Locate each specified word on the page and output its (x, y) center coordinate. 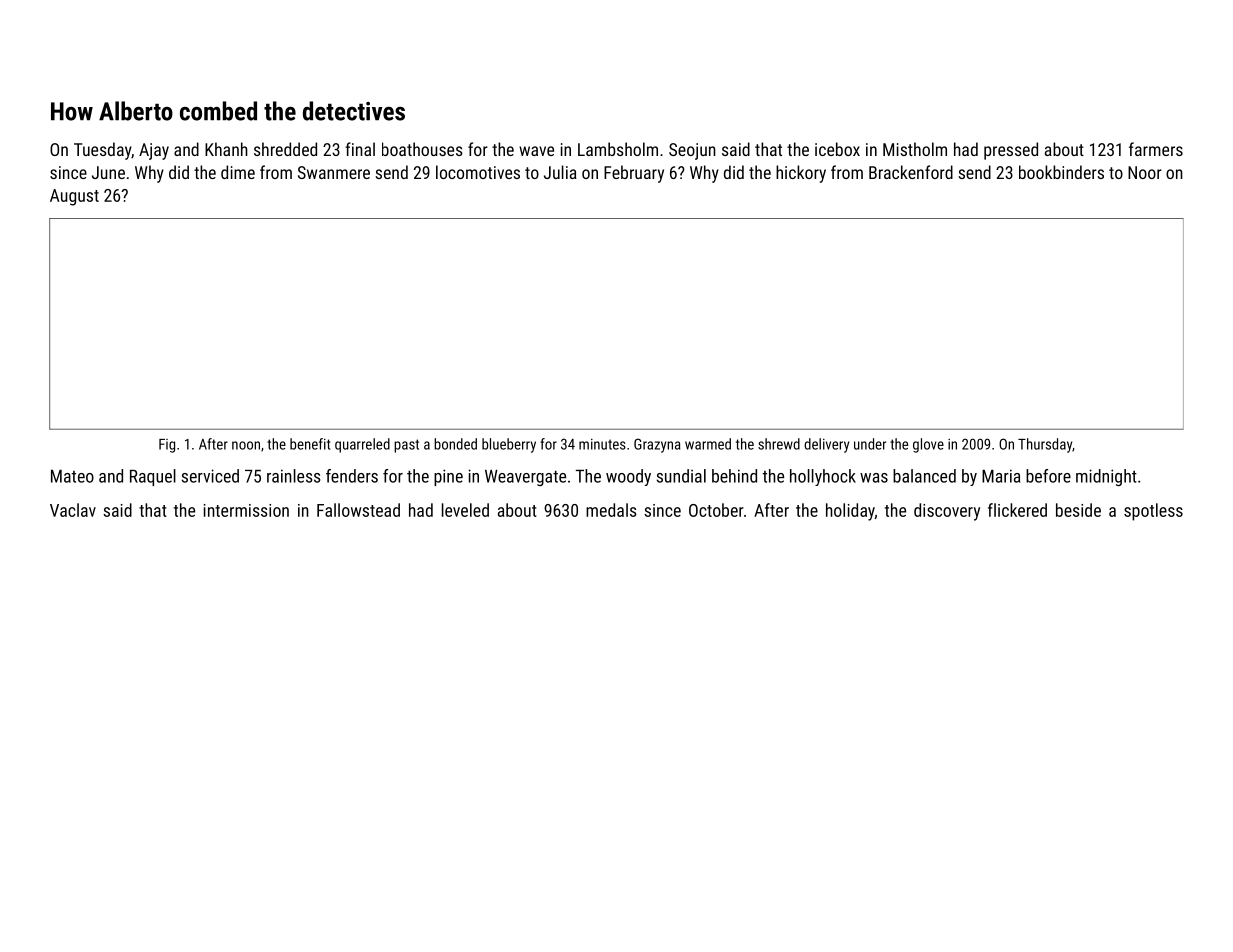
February (634, 174)
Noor (1145, 172)
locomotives (478, 172)
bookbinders (1061, 172)
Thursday (1045, 445)
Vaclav (73, 510)
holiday (850, 512)
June (108, 172)
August (74, 197)
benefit (310, 444)
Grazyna (657, 445)
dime (238, 172)
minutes (602, 444)
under (870, 444)
